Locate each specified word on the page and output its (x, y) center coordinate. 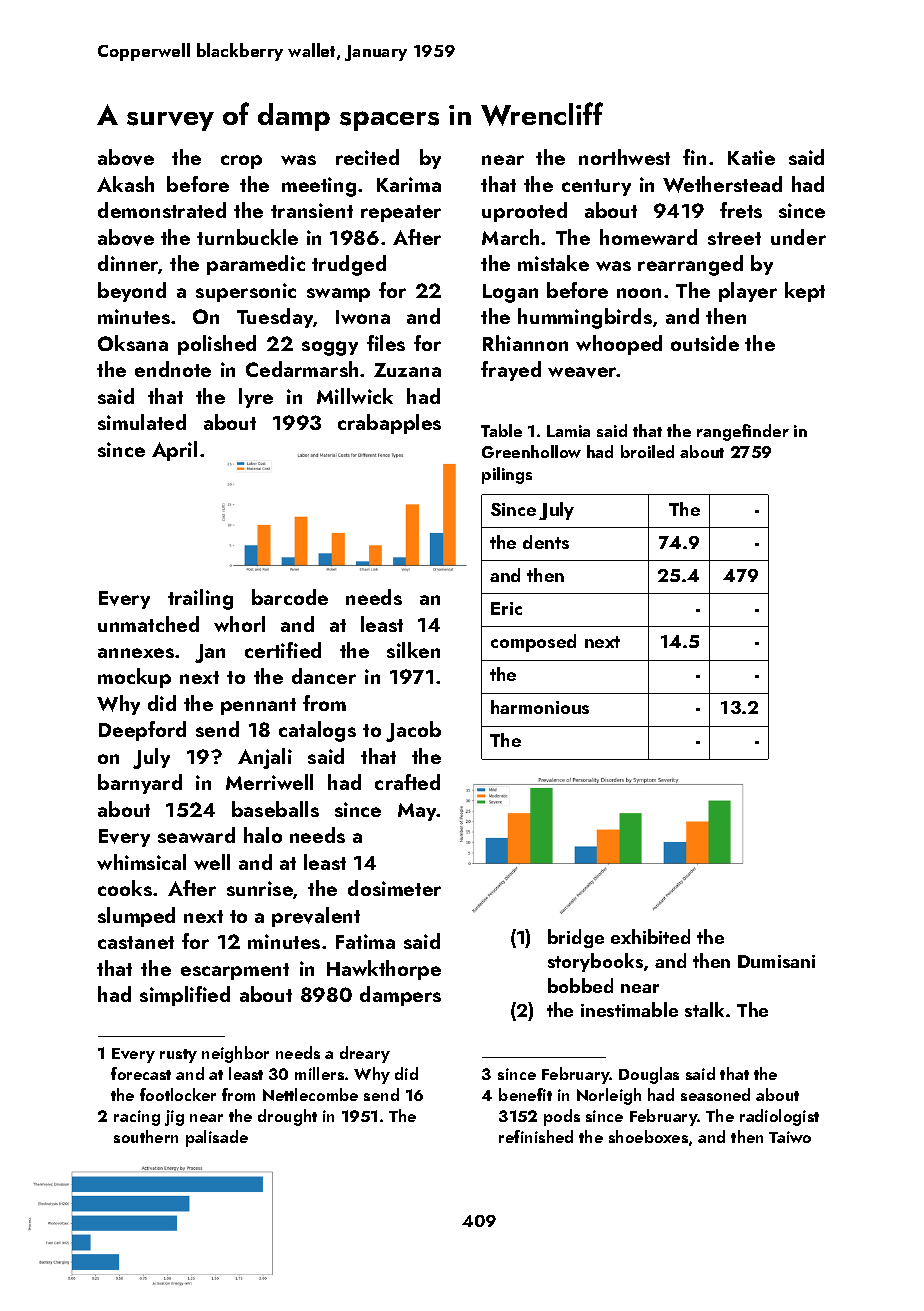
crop (241, 162)
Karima (409, 184)
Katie (751, 157)
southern (146, 1136)
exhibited (650, 936)
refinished (536, 1136)
